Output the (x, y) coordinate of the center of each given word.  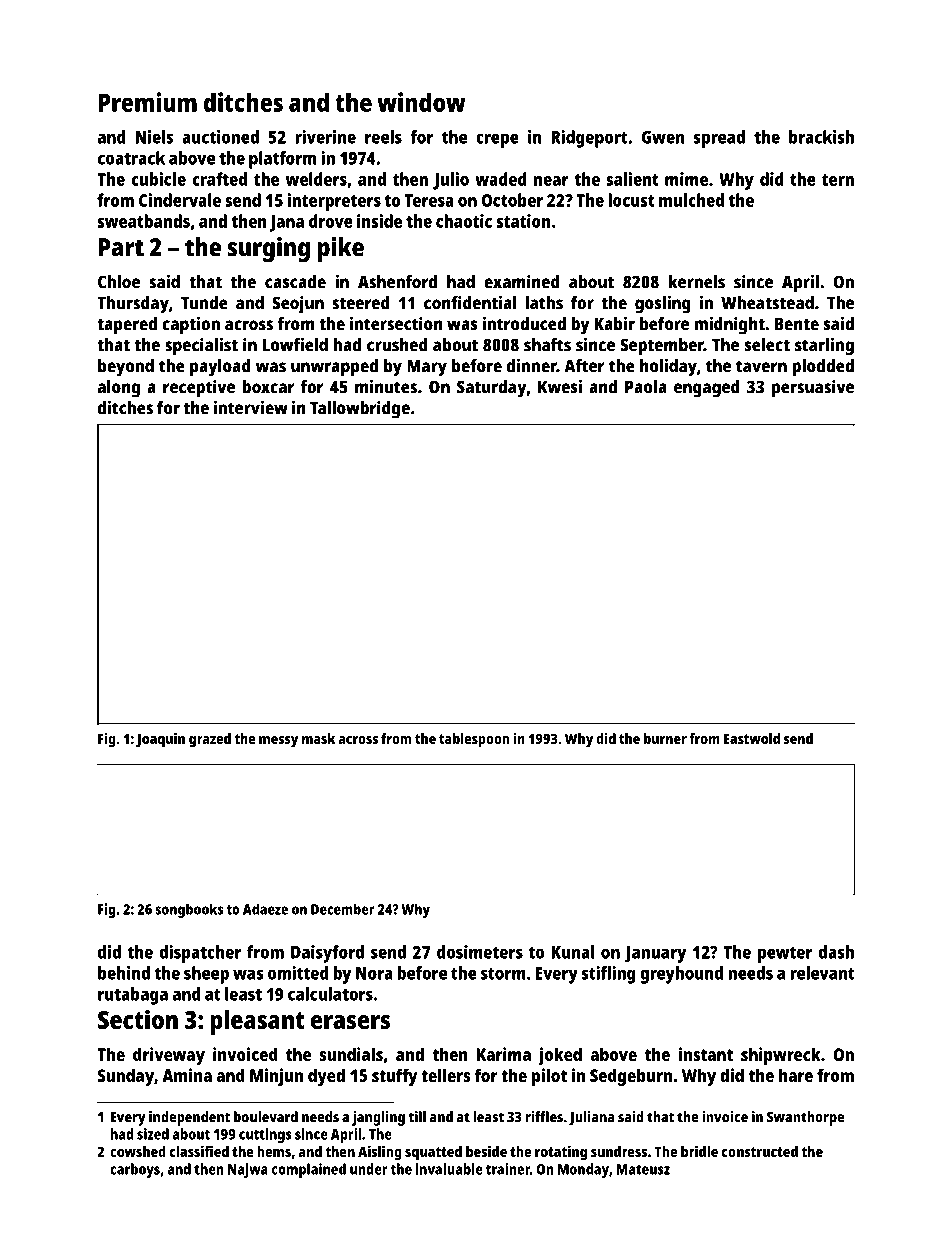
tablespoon (474, 740)
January (655, 954)
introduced (524, 323)
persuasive (813, 388)
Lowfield (295, 344)
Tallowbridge (360, 409)
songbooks (189, 910)
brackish (821, 137)
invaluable (449, 1169)
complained (309, 1170)
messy (278, 742)
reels (383, 137)
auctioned (220, 137)
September (662, 347)
